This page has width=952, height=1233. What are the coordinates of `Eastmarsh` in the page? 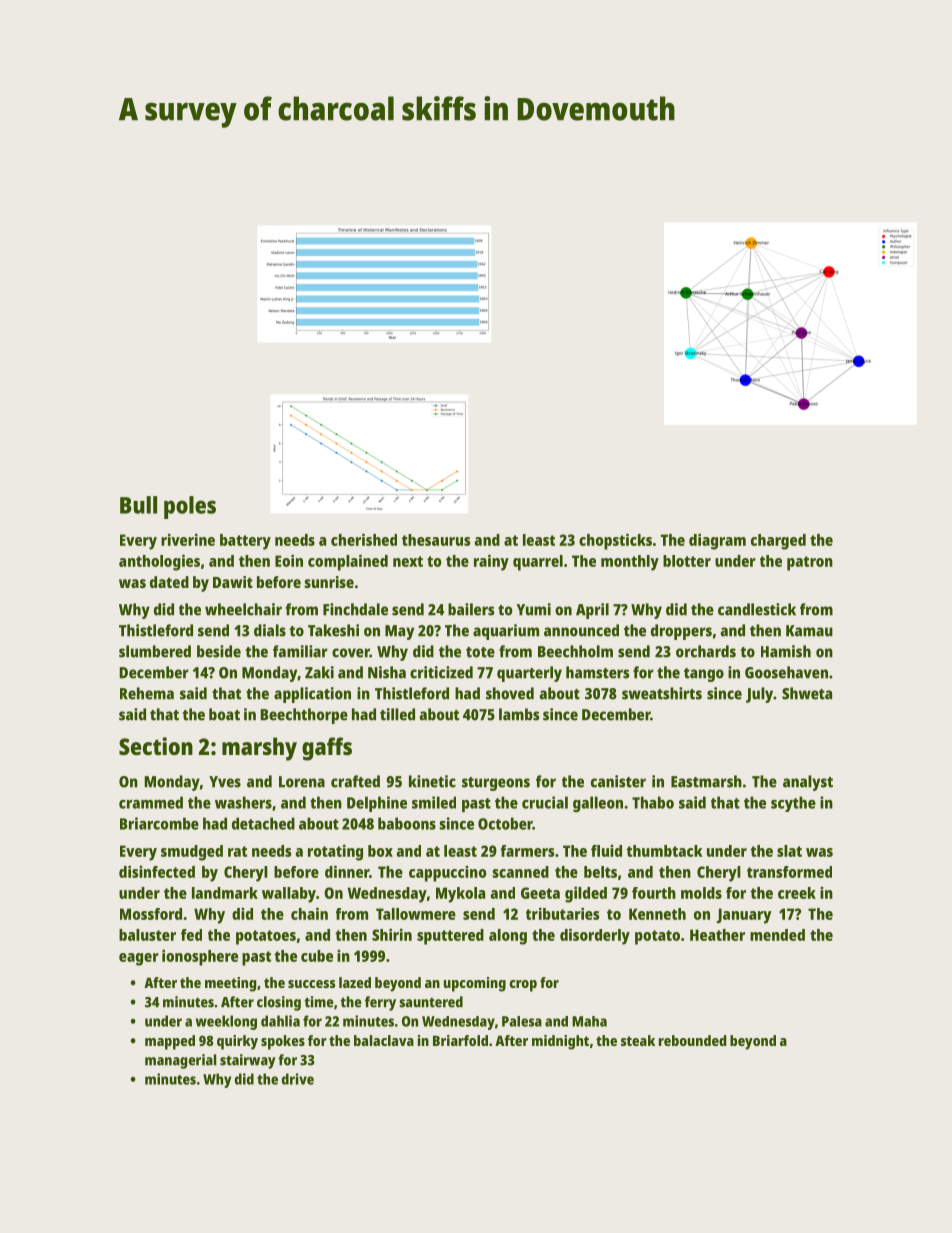 It's located at (706, 781).
